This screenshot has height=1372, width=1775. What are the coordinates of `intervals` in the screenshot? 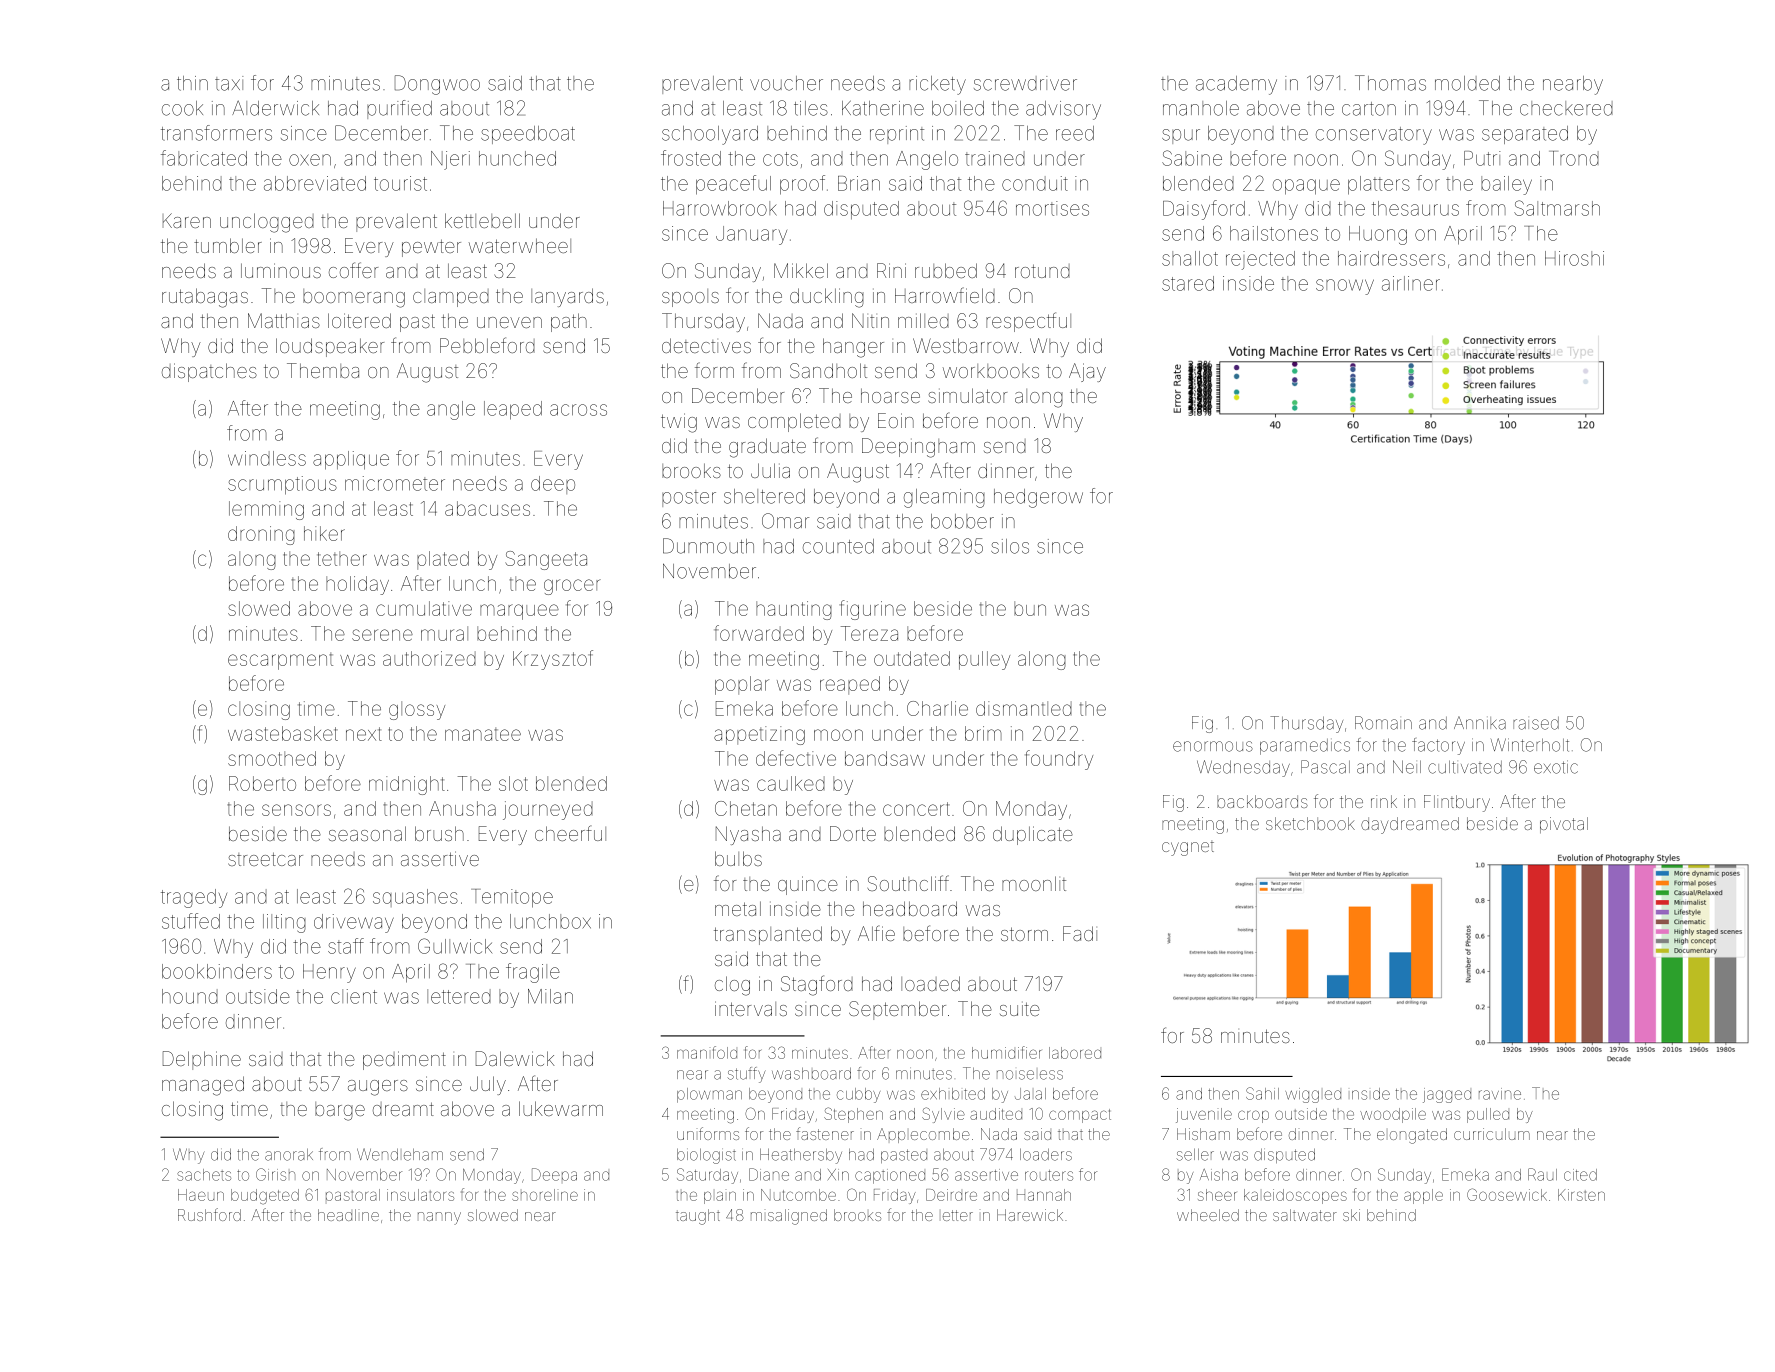 It's located at (751, 1008).
